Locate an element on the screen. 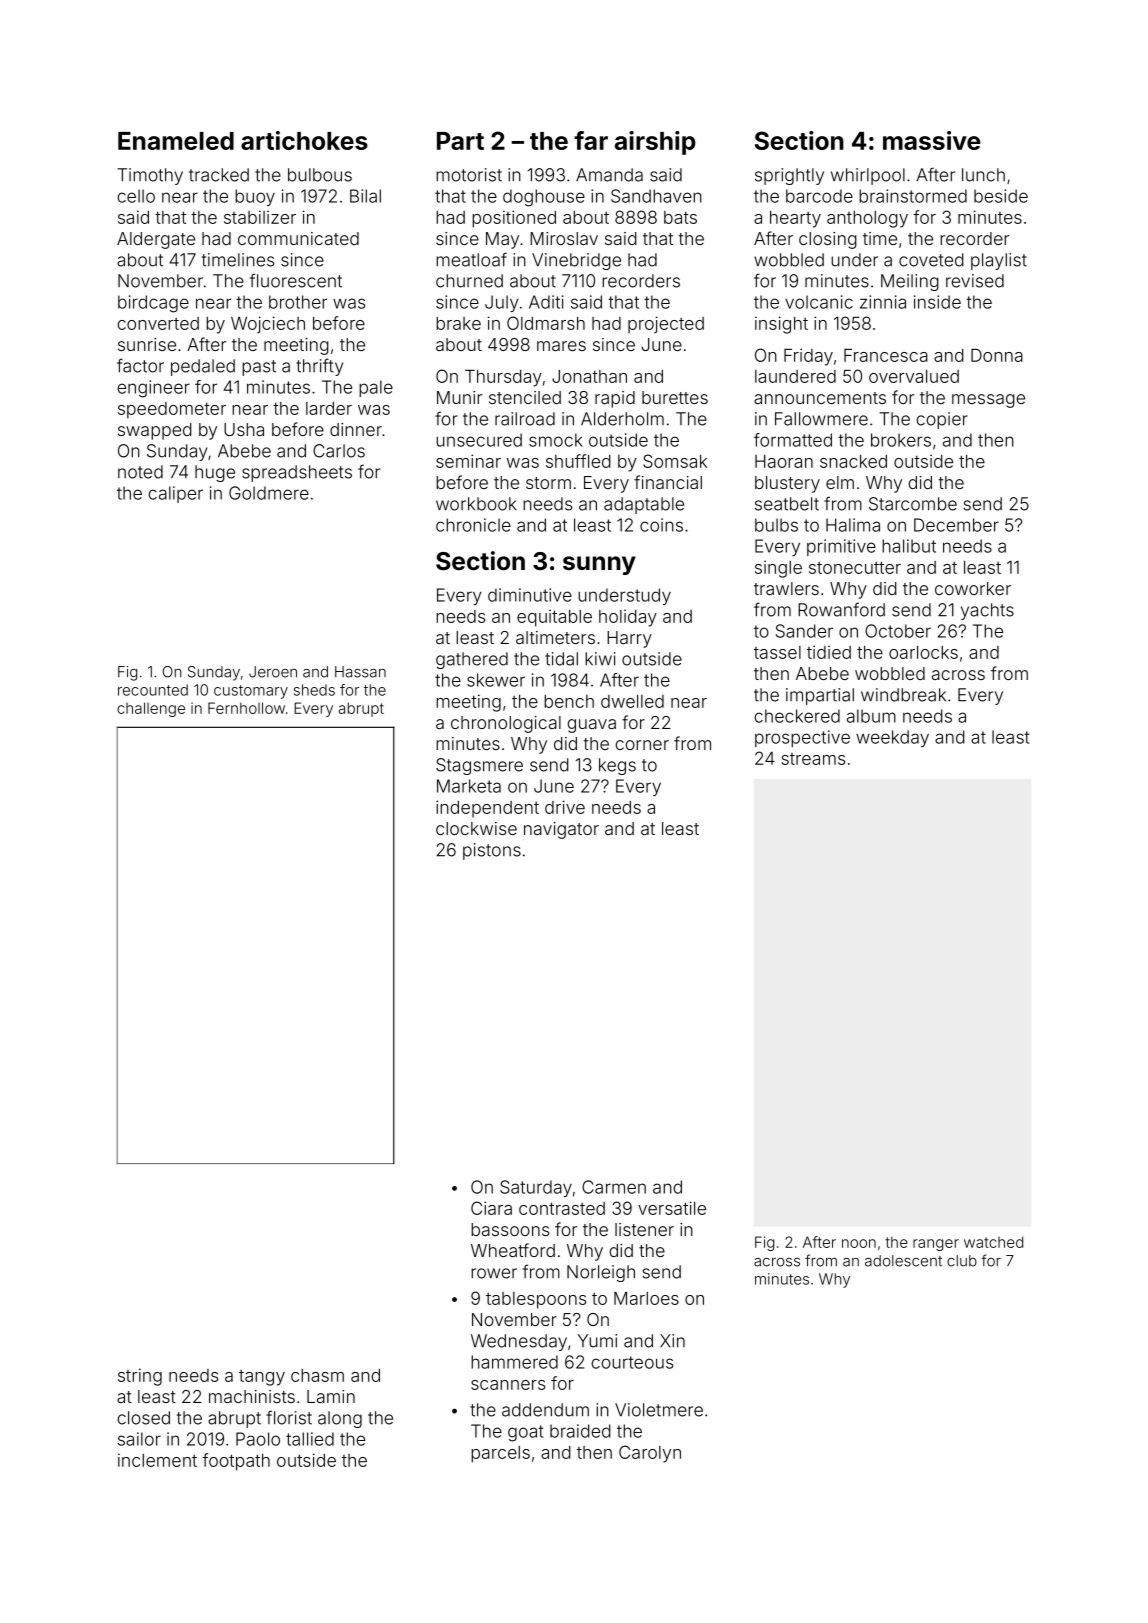 This screenshot has height=1623, width=1148. Bilal is located at coordinates (365, 196).
